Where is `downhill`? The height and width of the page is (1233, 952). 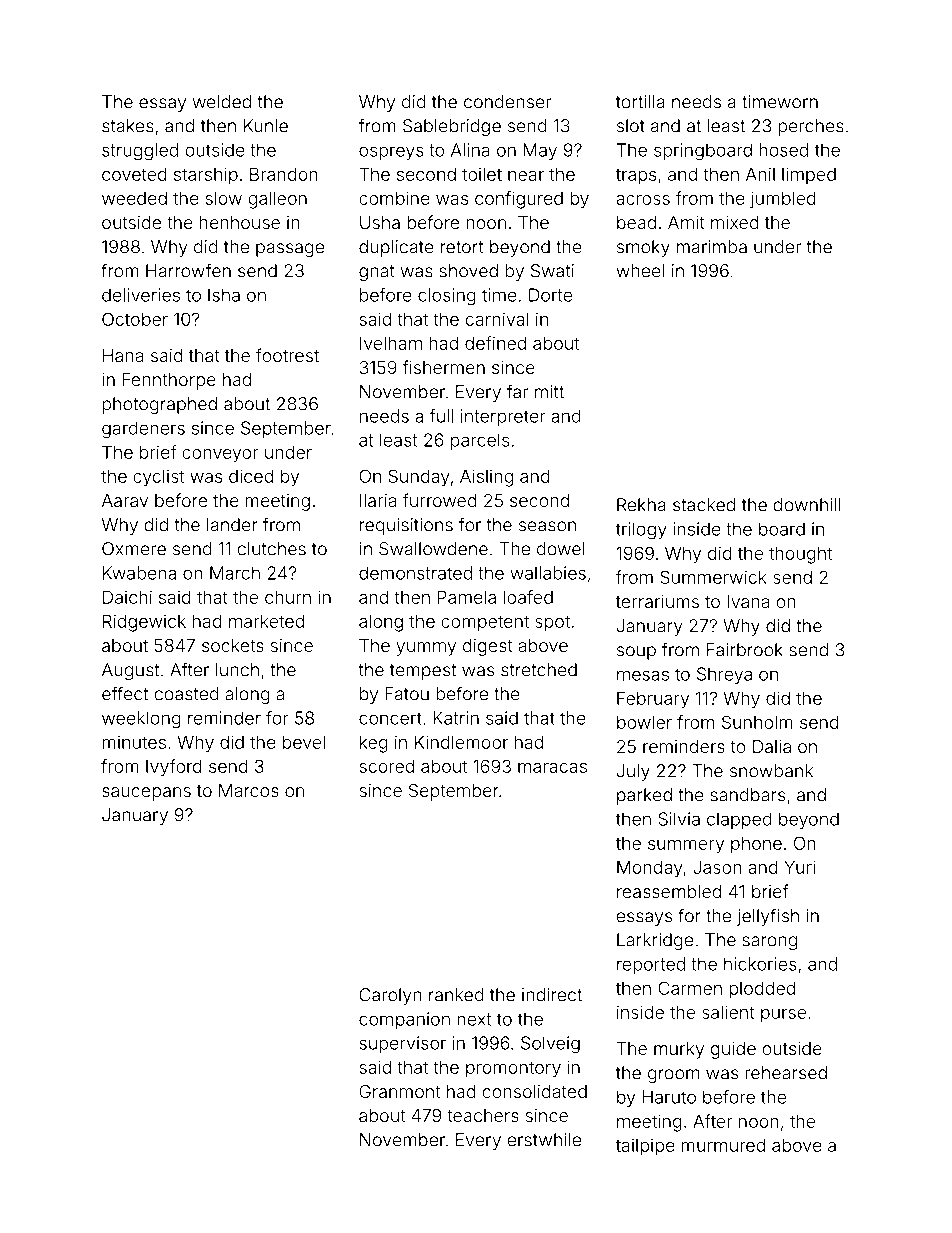
downhill is located at coordinates (807, 505).
